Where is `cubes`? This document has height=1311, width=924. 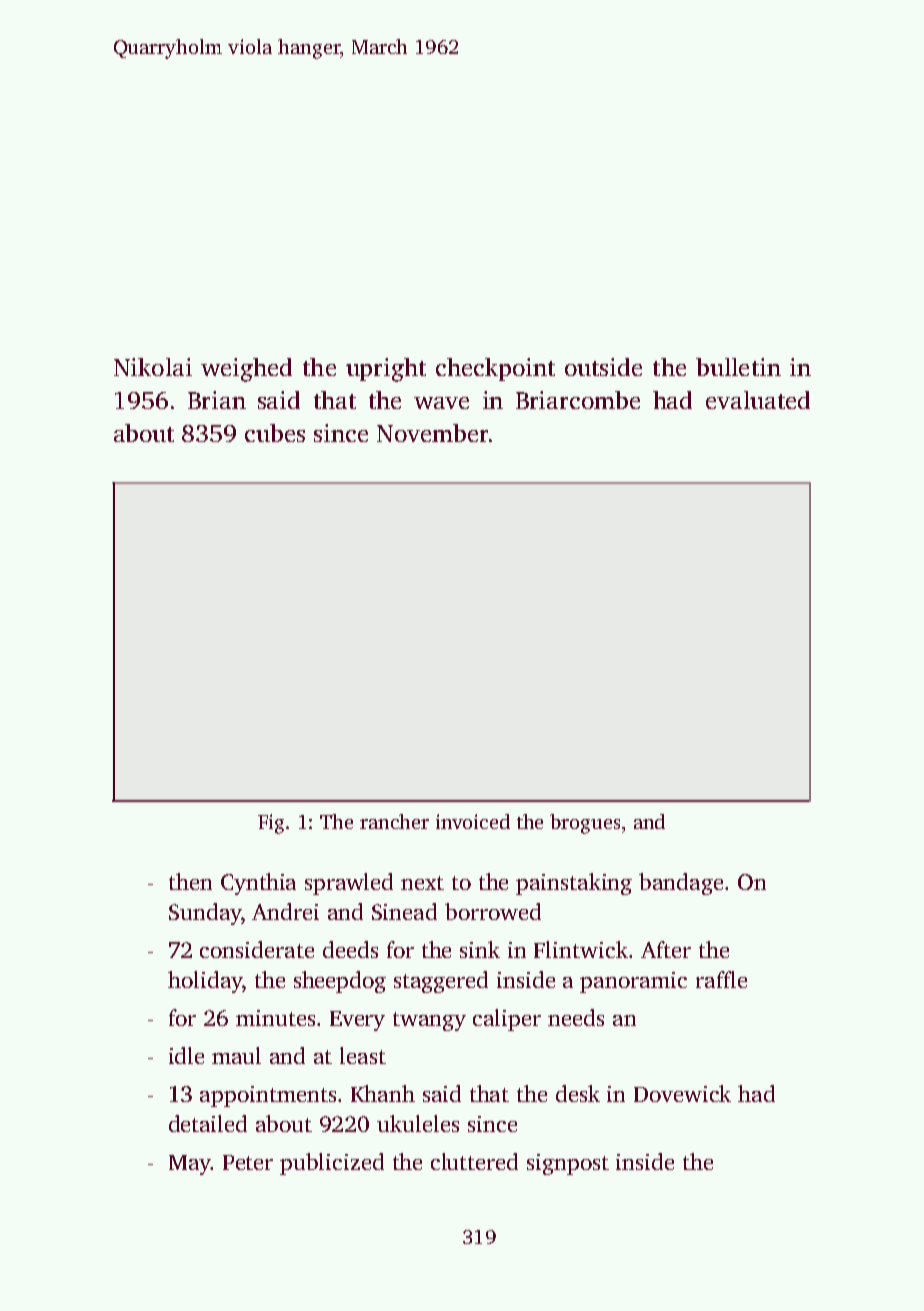 cubes is located at coordinates (275, 433).
